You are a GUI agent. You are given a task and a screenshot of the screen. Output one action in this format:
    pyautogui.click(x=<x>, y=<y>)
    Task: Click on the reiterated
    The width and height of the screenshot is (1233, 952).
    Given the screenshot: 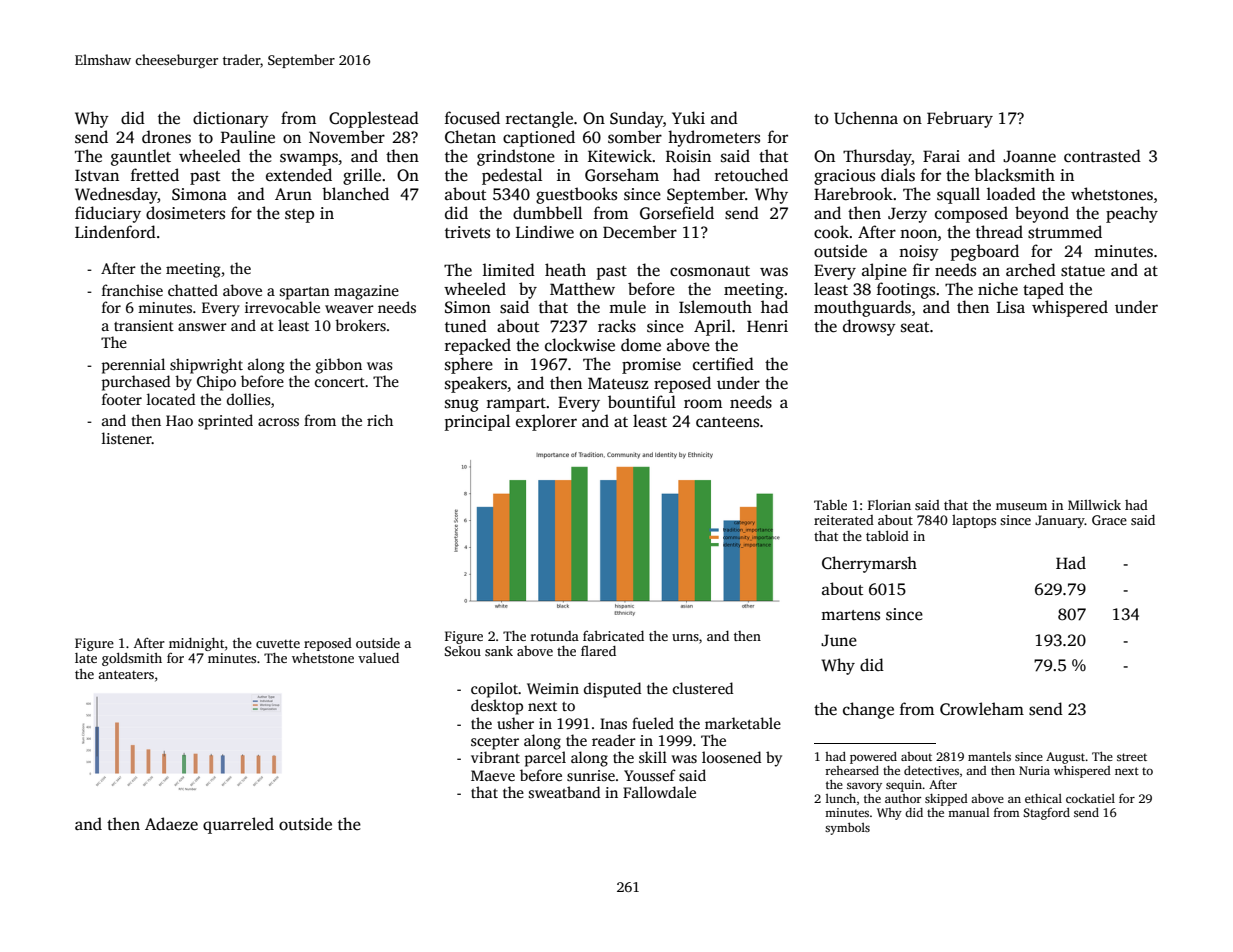 What is the action you would take?
    pyautogui.click(x=844, y=520)
